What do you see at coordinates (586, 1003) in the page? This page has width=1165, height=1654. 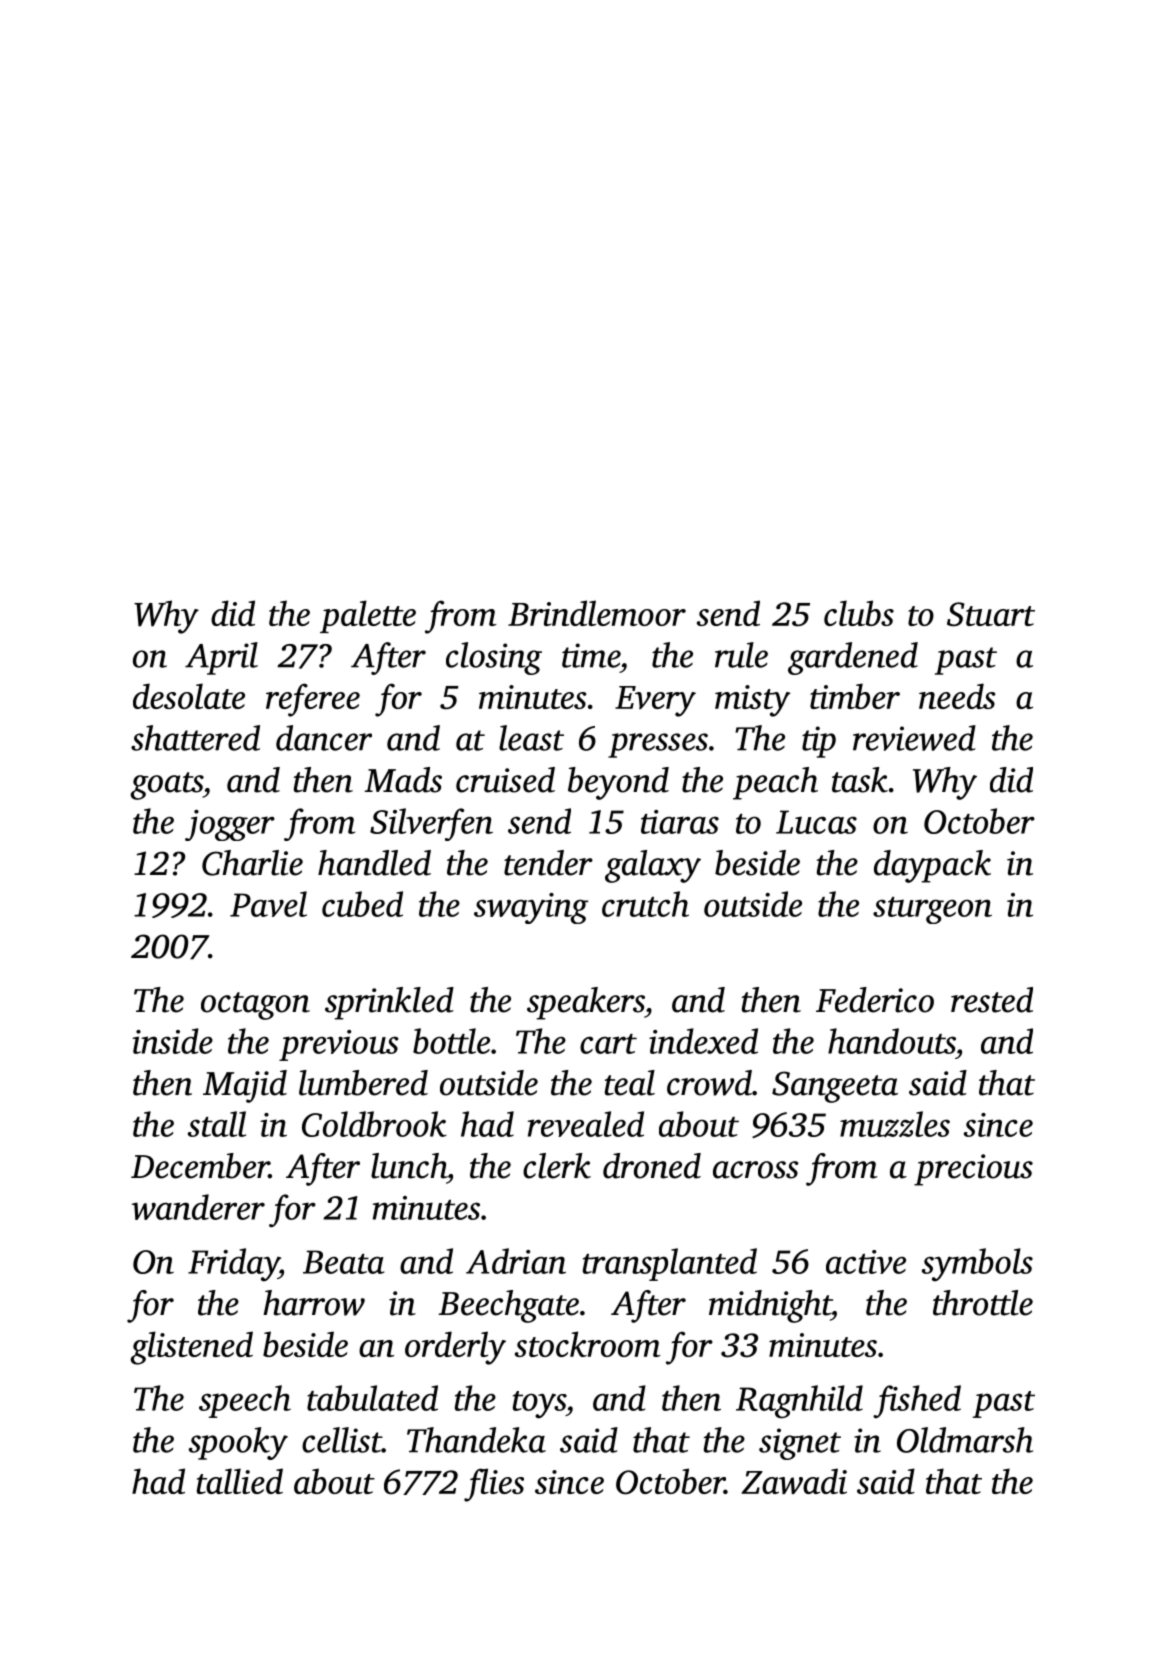 I see `speakers` at bounding box center [586, 1003].
